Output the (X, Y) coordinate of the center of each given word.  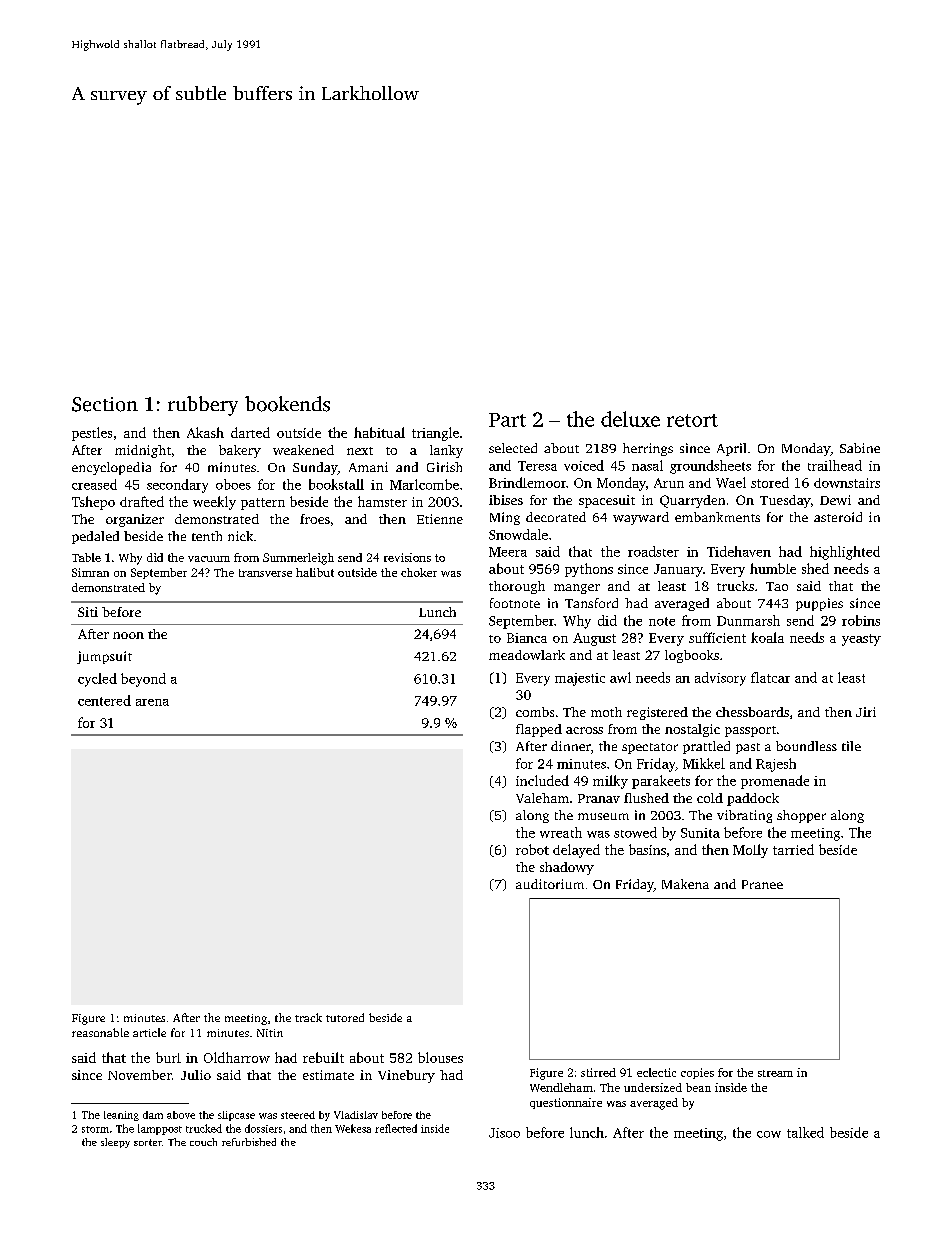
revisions (407, 557)
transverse (265, 573)
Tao (777, 586)
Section (105, 404)
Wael (731, 482)
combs (535, 712)
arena (152, 702)
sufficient (717, 637)
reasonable (100, 1032)
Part (507, 420)
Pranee (762, 884)
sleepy (115, 1143)
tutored (345, 1017)
